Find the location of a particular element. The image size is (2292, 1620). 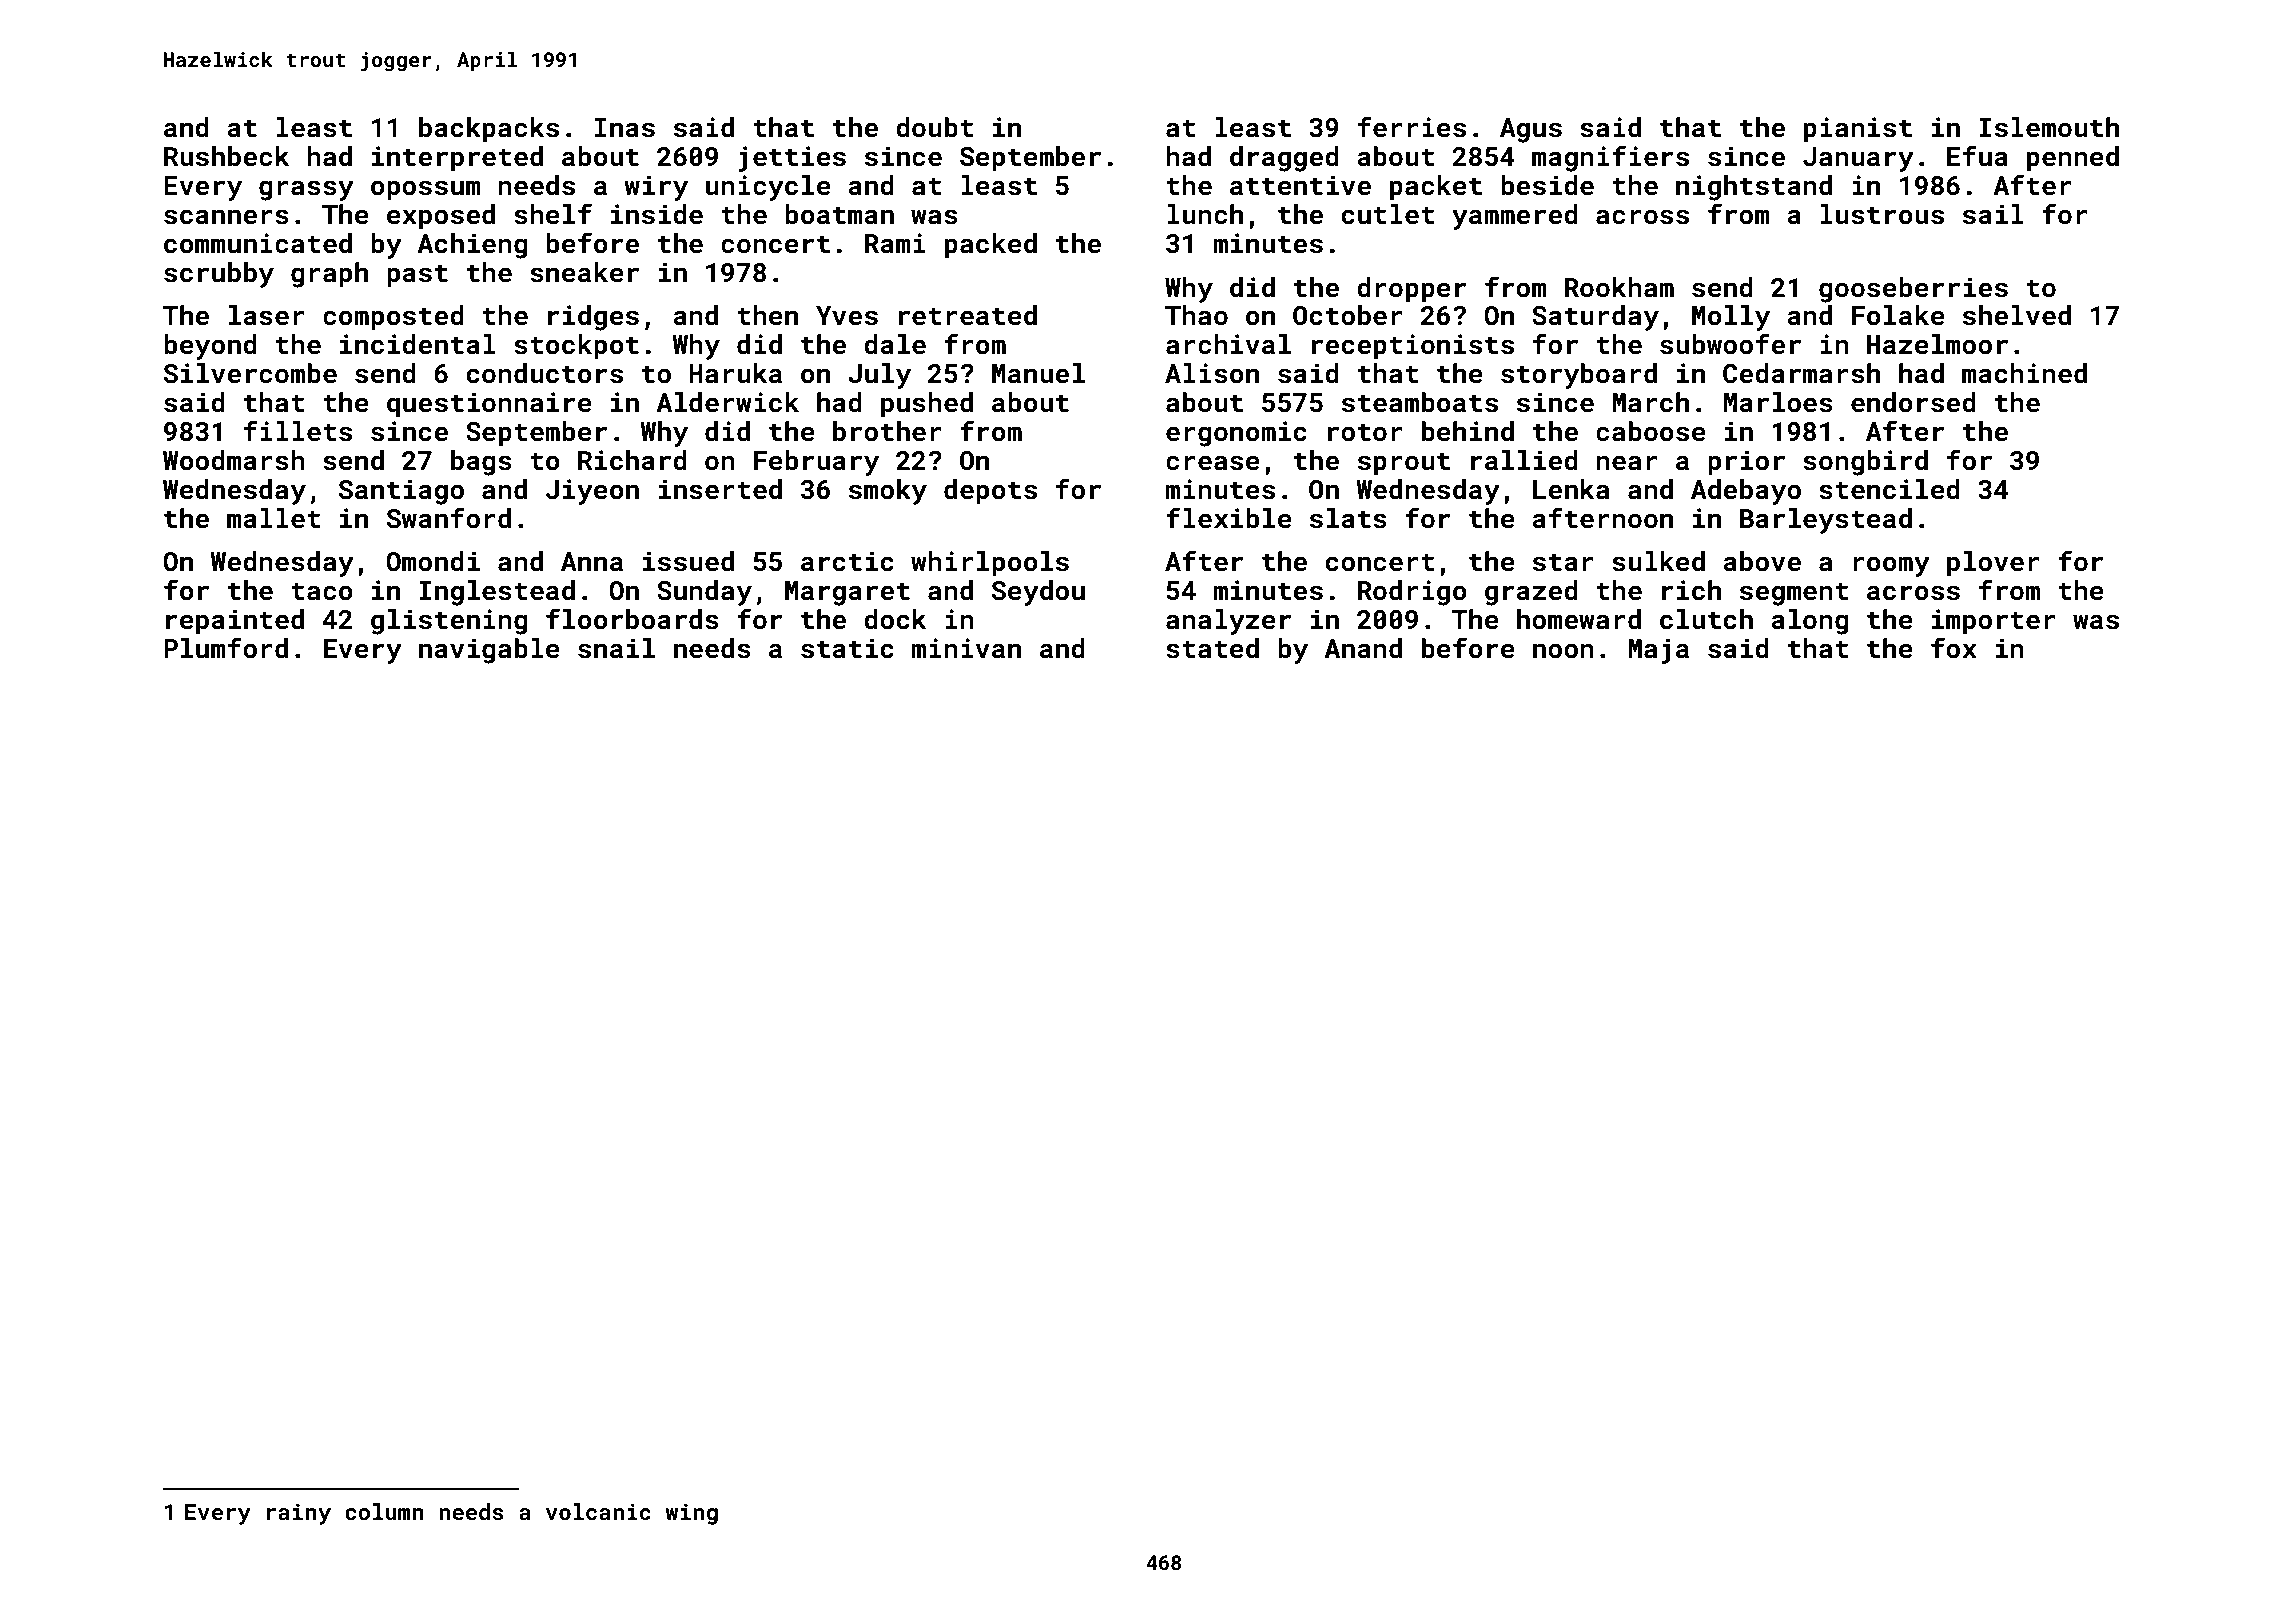

Maja is located at coordinates (1658, 651).
